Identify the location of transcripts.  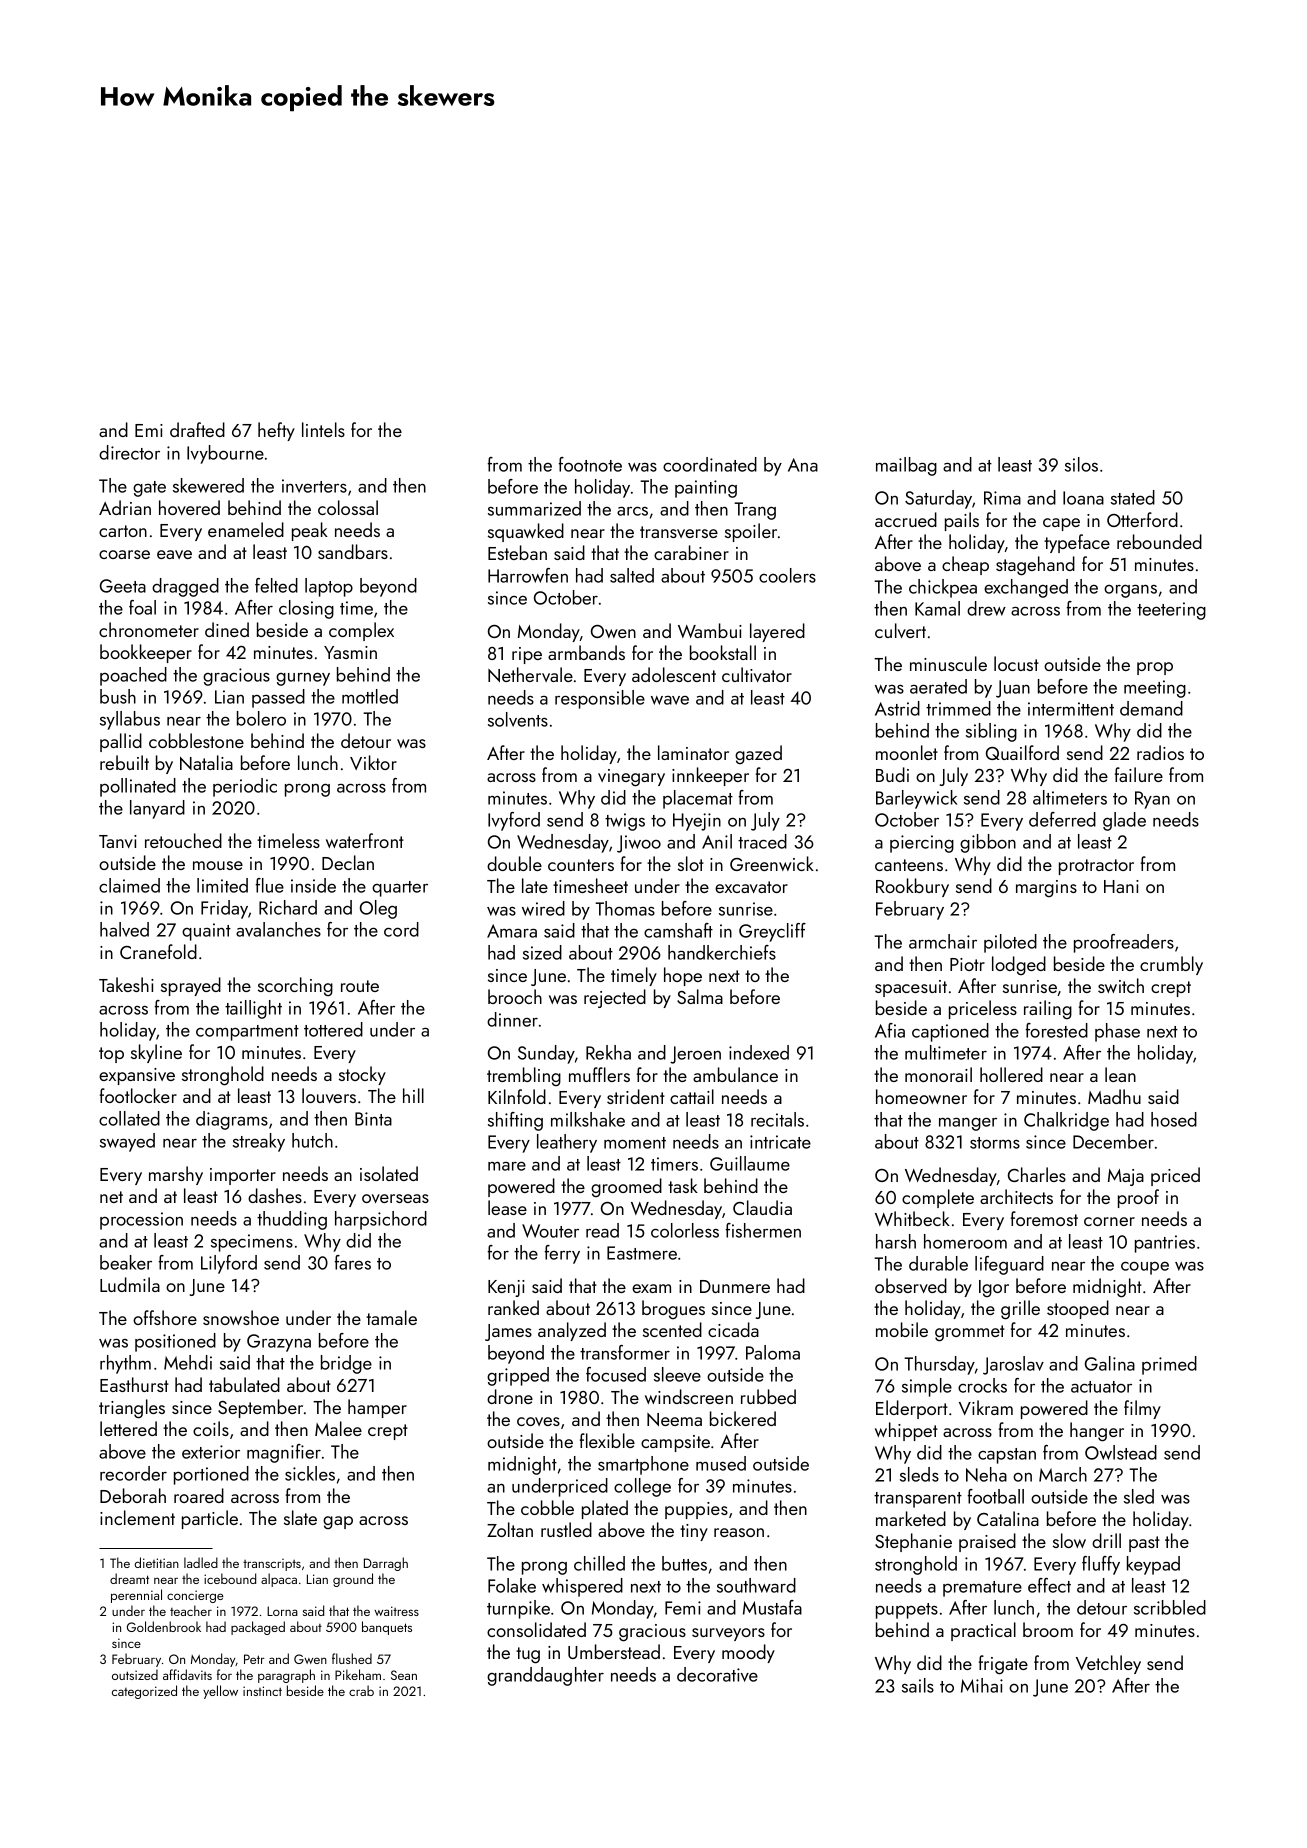
(272, 1565).
